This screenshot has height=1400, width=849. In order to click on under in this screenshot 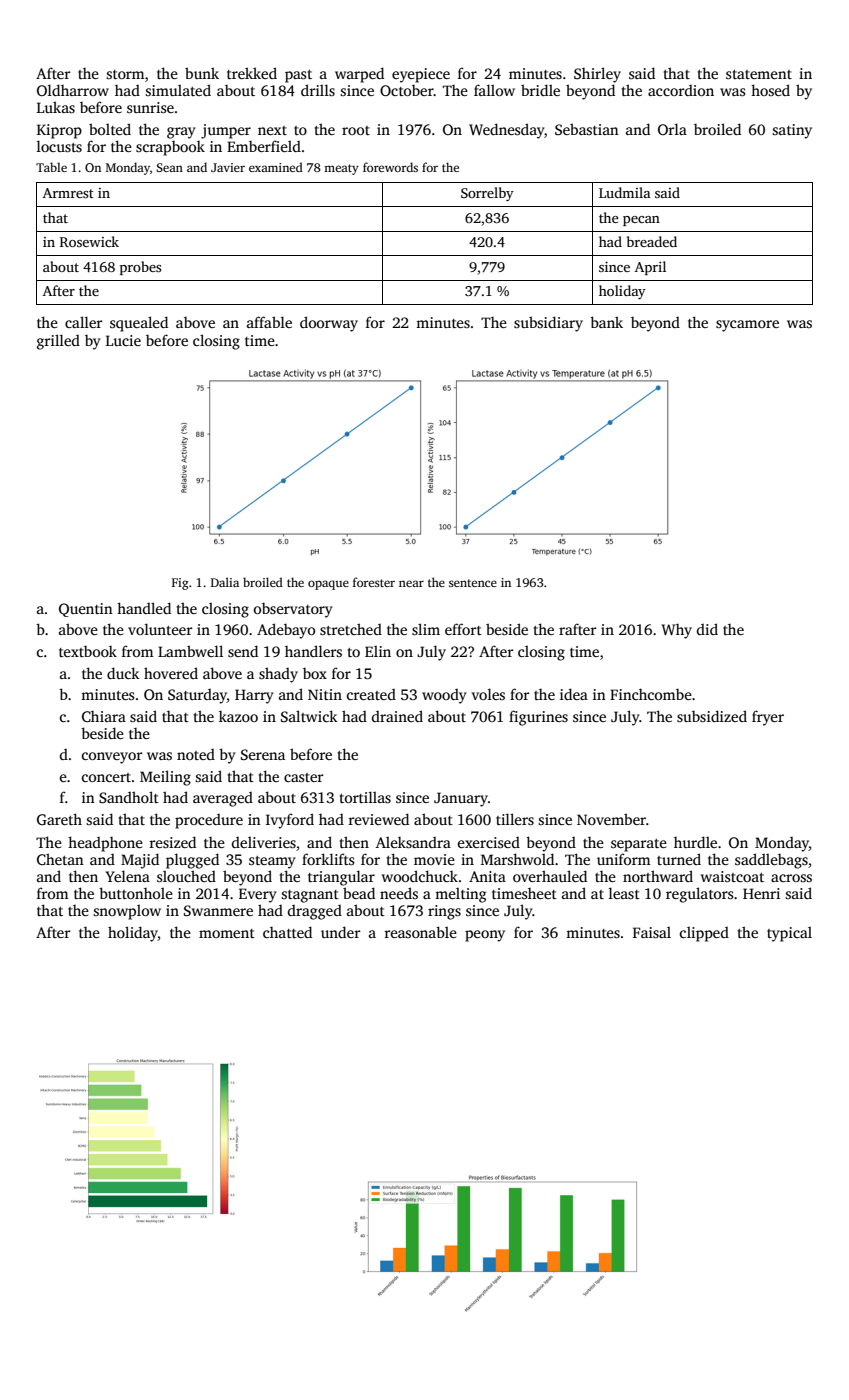, I will do `click(340, 932)`.
